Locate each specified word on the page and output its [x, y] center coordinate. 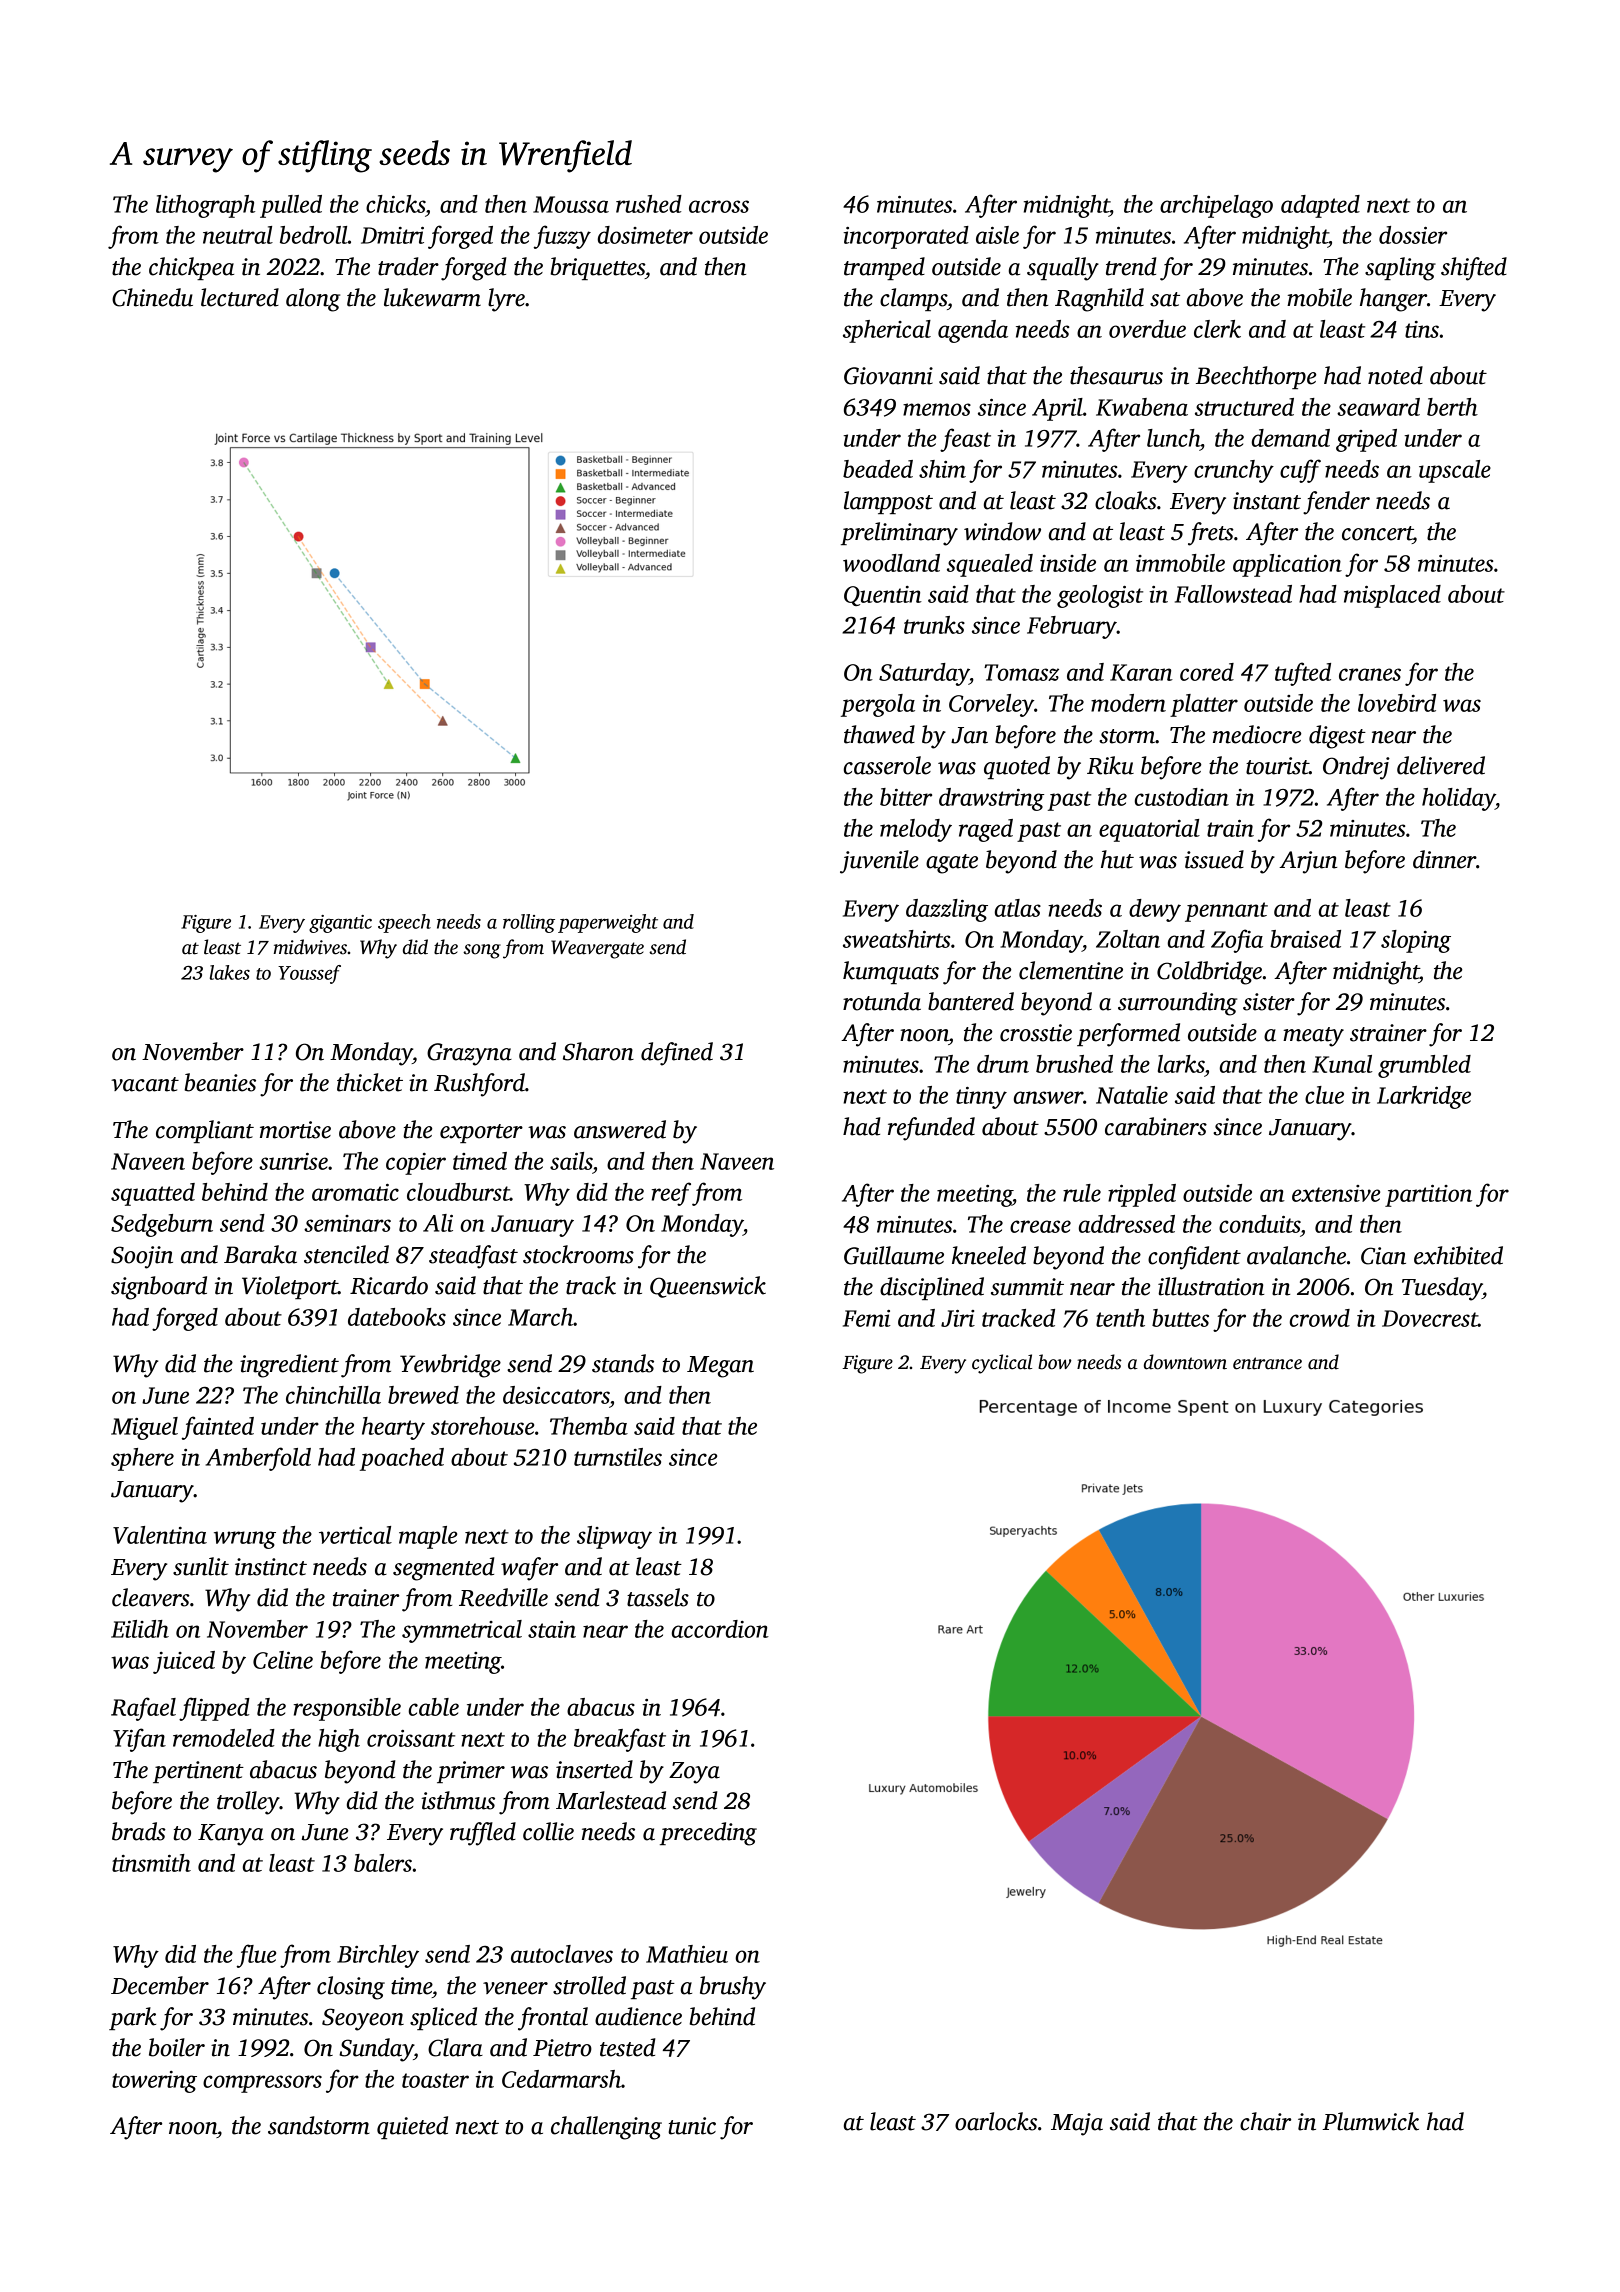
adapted [1320, 206]
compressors [262, 2084]
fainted [218, 1428]
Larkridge [1424, 1097]
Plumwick [1370, 2121]
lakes [230, 972]
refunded [931, 1129]
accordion [720, 1629]
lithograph [205, 206]
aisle [997, 235]
